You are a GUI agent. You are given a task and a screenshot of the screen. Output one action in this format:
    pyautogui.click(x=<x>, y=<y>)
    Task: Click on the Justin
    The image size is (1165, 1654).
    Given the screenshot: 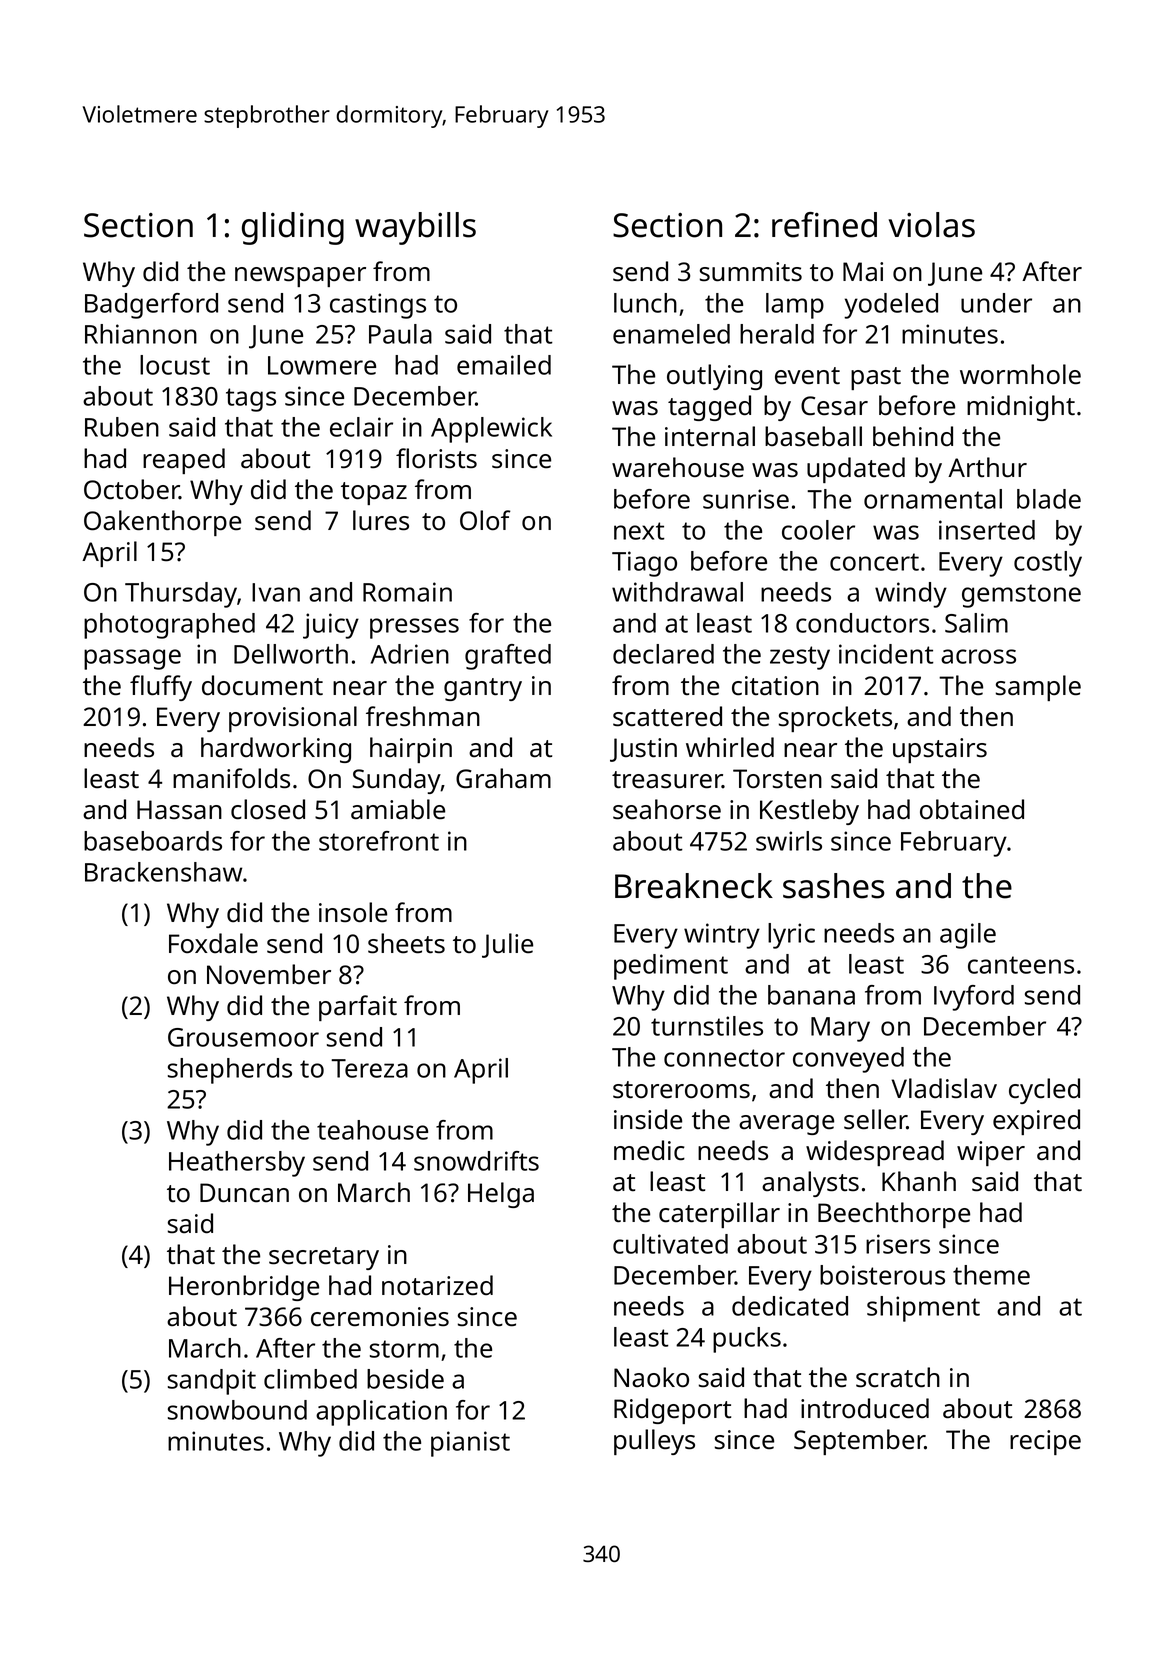 What is the action you would take?
    pyautogui.click(x=643, y=750)
